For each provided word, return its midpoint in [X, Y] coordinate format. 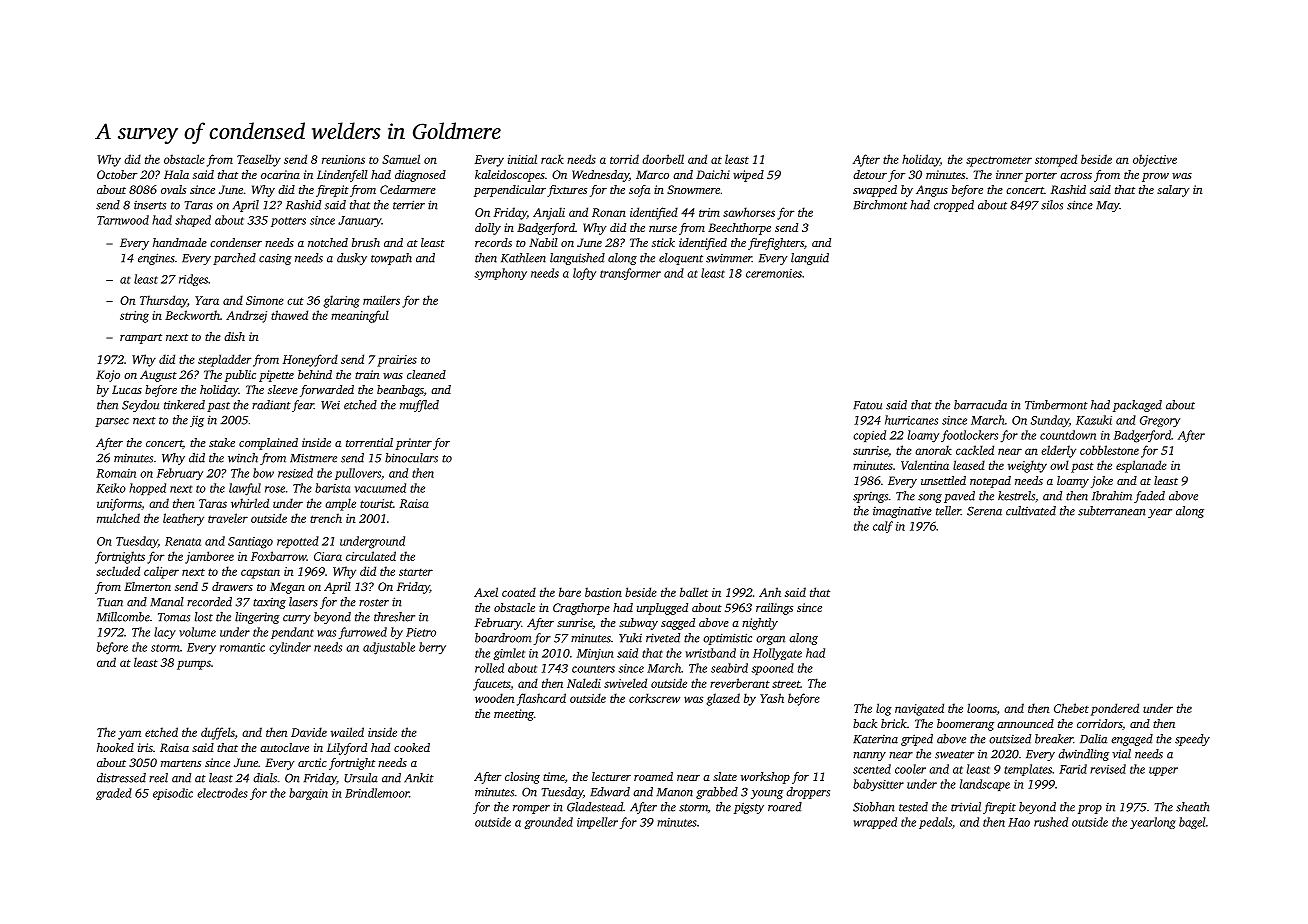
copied [869, 436]
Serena [984, 511]
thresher [394, 617]
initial [522, 159]
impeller [597, 823]
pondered [1115, 709]
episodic [173, 794]
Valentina [925, 465]
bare [570, 592]
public [240, 376]
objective [1155, 160]
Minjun [595, 654]
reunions [343, 159]
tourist [376, 503]
